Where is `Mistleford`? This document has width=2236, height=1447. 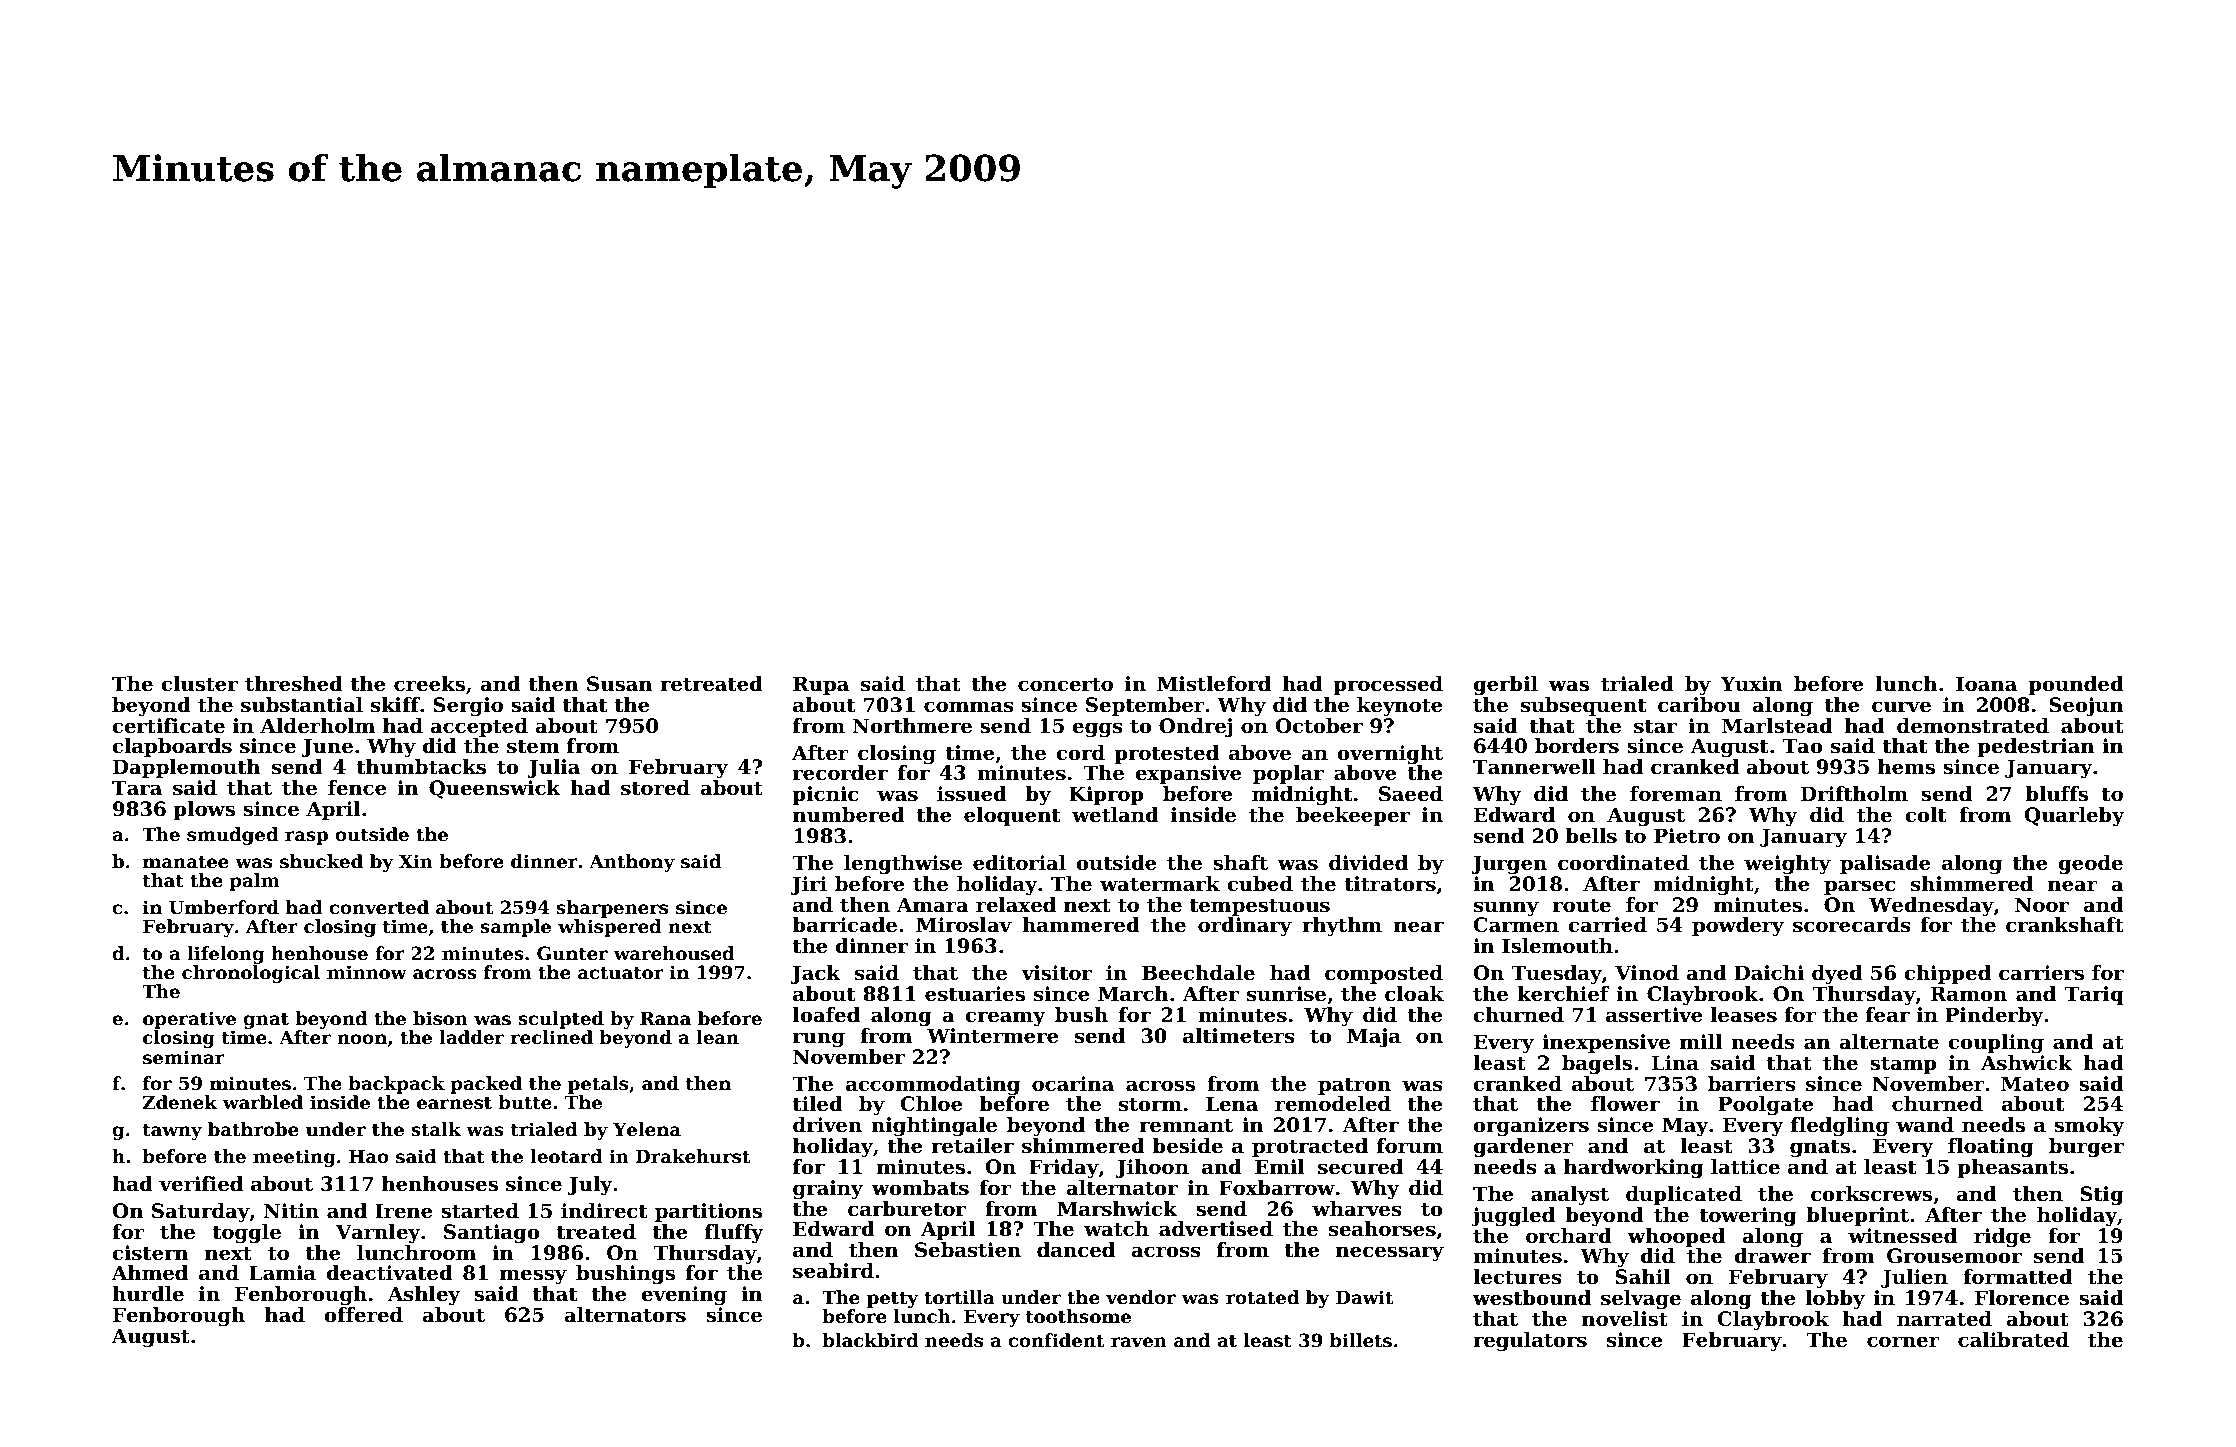 Mistleford is located at coordinates (1214, 684).
